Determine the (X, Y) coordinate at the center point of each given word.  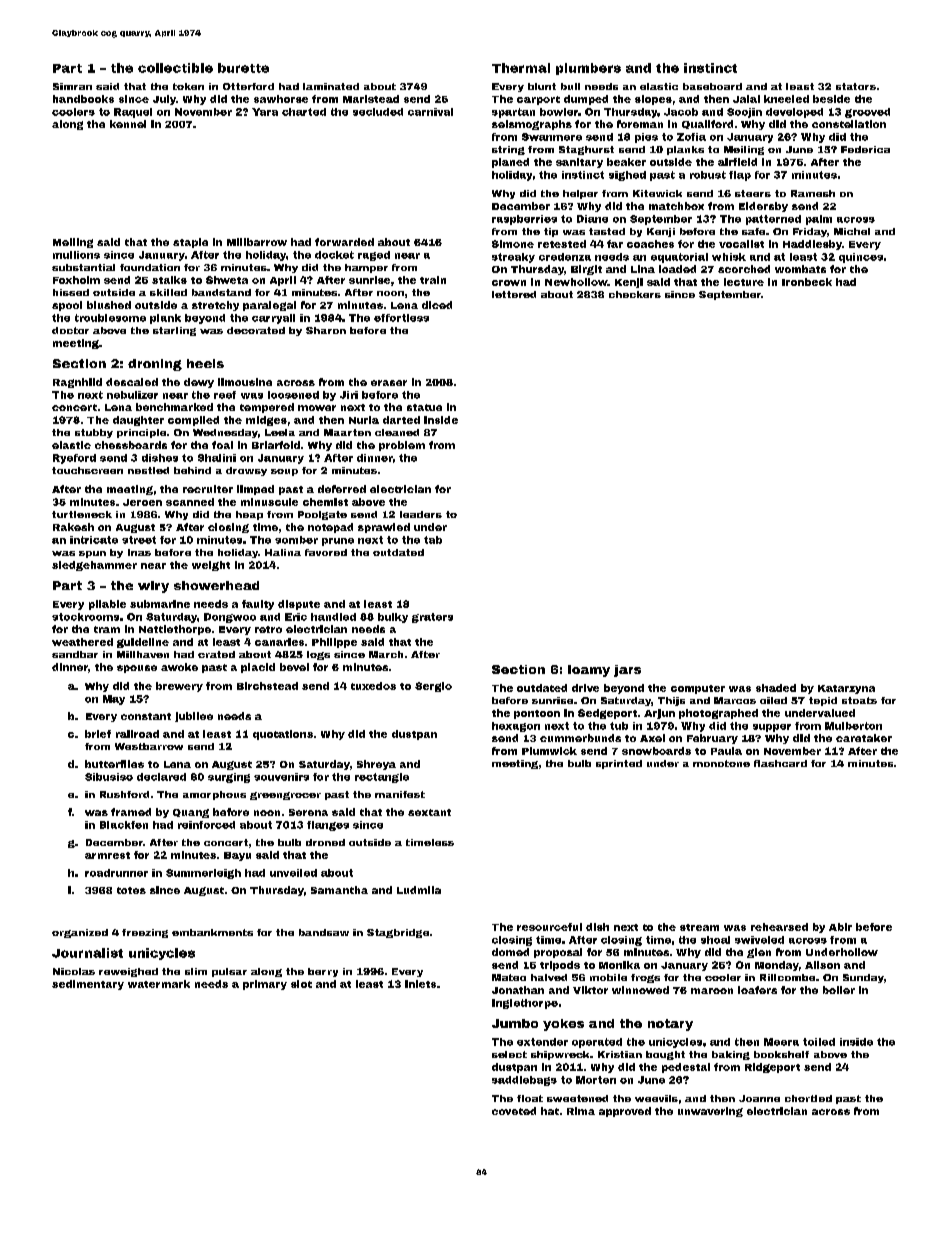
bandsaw (324, 932)
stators (856, 86)
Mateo (509, 977)
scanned (190, 502)
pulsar (229, 972)
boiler (839, 990)
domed (510, 952)
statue (424, 407)
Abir (840, 927)
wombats (800, 269)
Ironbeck (807, 282)
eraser (389, 383)
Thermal (521, 68)
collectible (175, 68)
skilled (168, 292)
